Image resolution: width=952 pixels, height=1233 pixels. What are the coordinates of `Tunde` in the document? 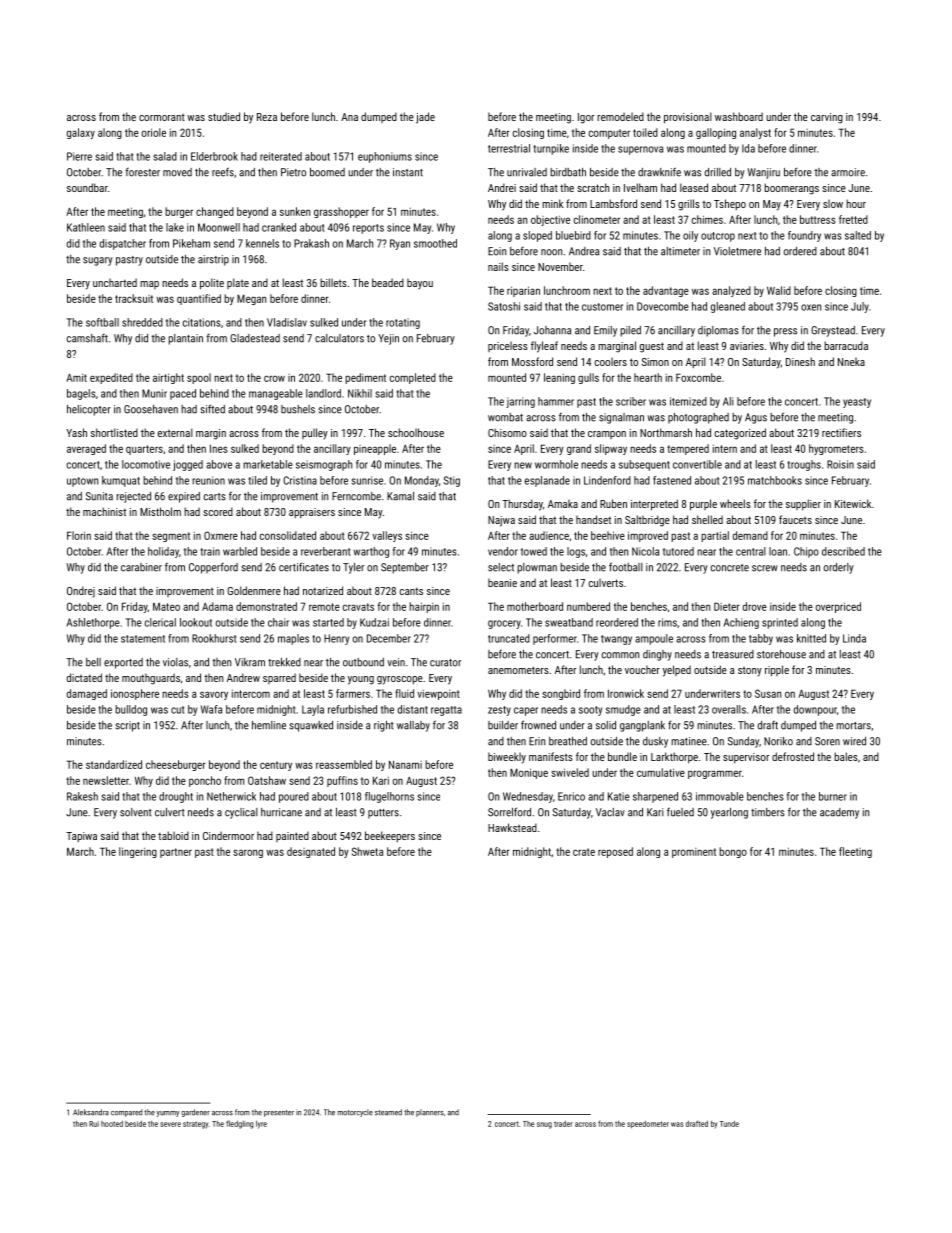 It's located at (729, 1124).
